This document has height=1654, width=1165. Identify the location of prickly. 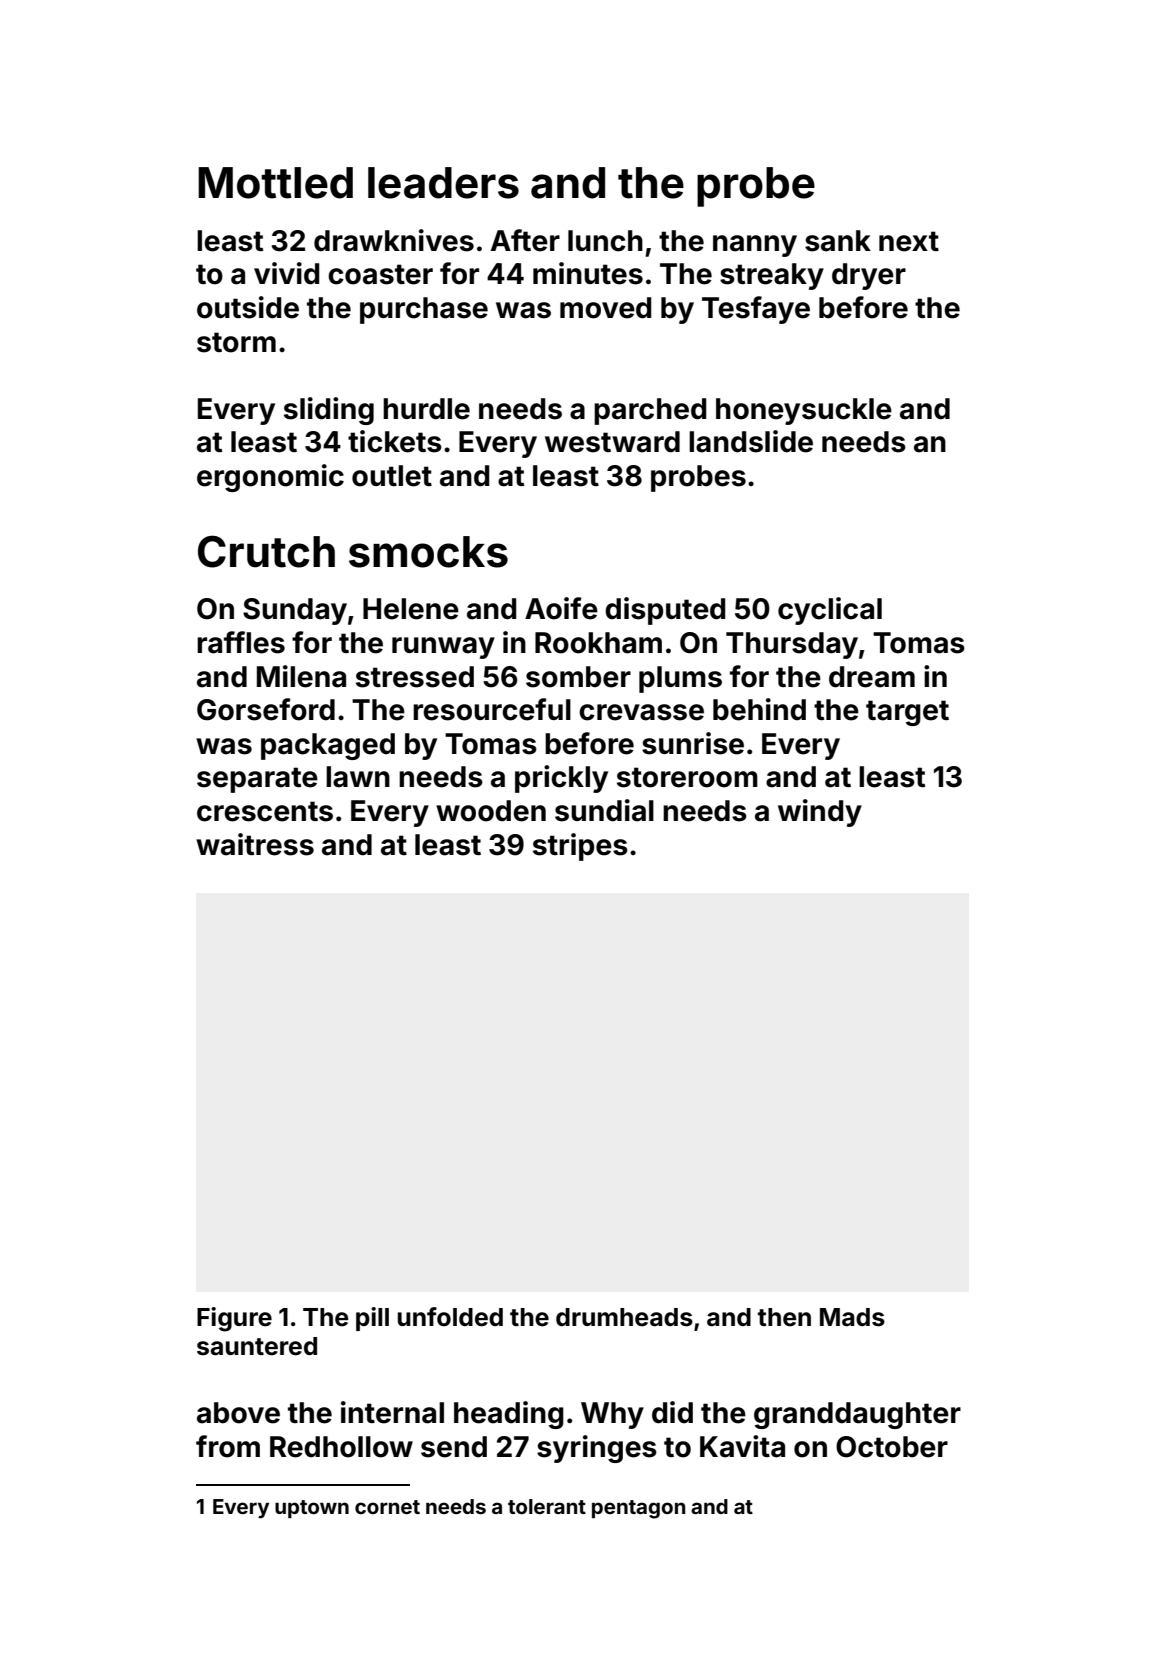
(561, 779).
